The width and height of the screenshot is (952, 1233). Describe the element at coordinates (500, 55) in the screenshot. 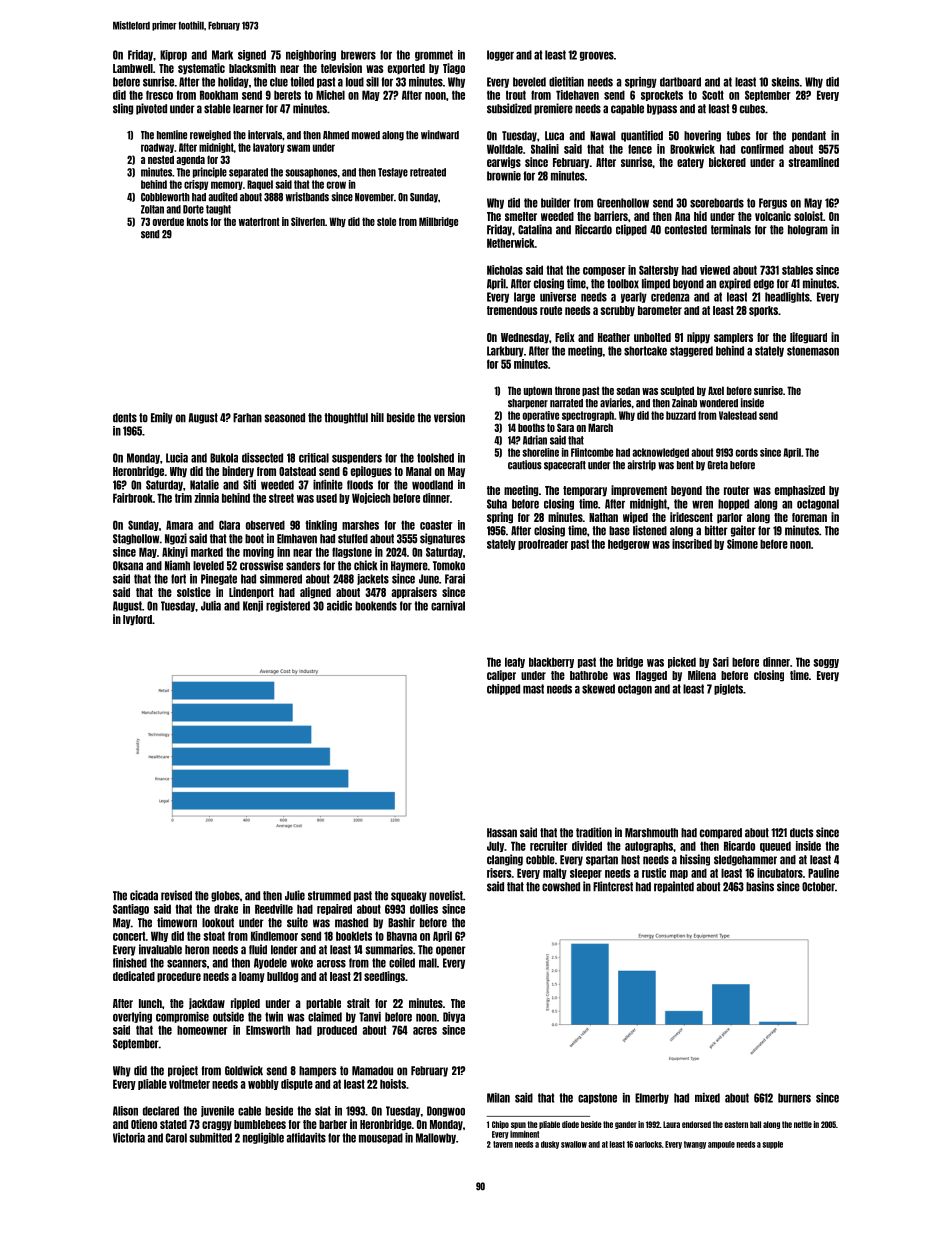

I see `logger` at that location.
